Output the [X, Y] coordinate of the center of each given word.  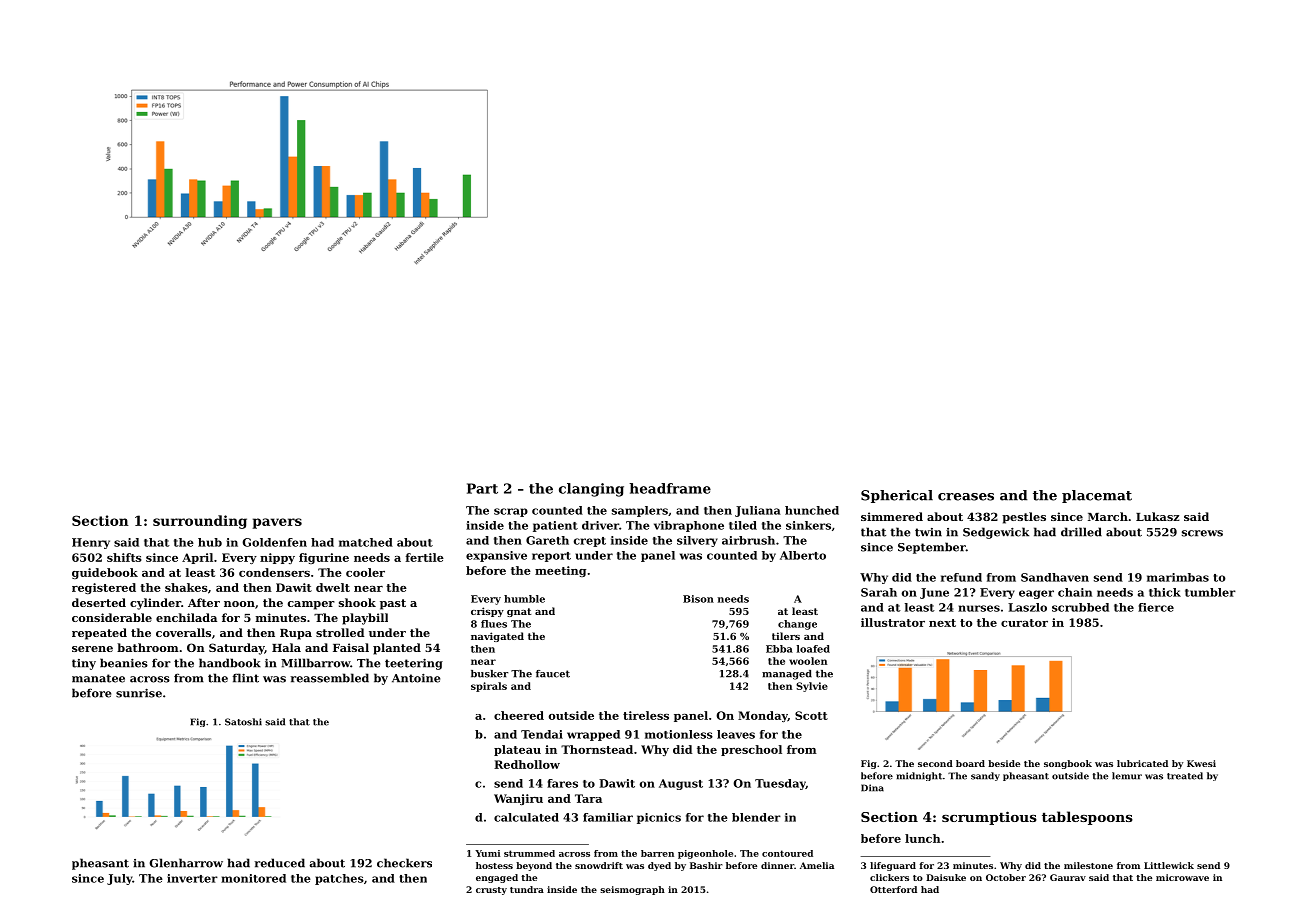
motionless [679, 734]
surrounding [200, 522]
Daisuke [946, 877]
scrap [511, 512]
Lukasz [1158, 516]
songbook [1068, 764]
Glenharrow [186, 863]
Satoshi [243, 722]
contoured [787, 853]
